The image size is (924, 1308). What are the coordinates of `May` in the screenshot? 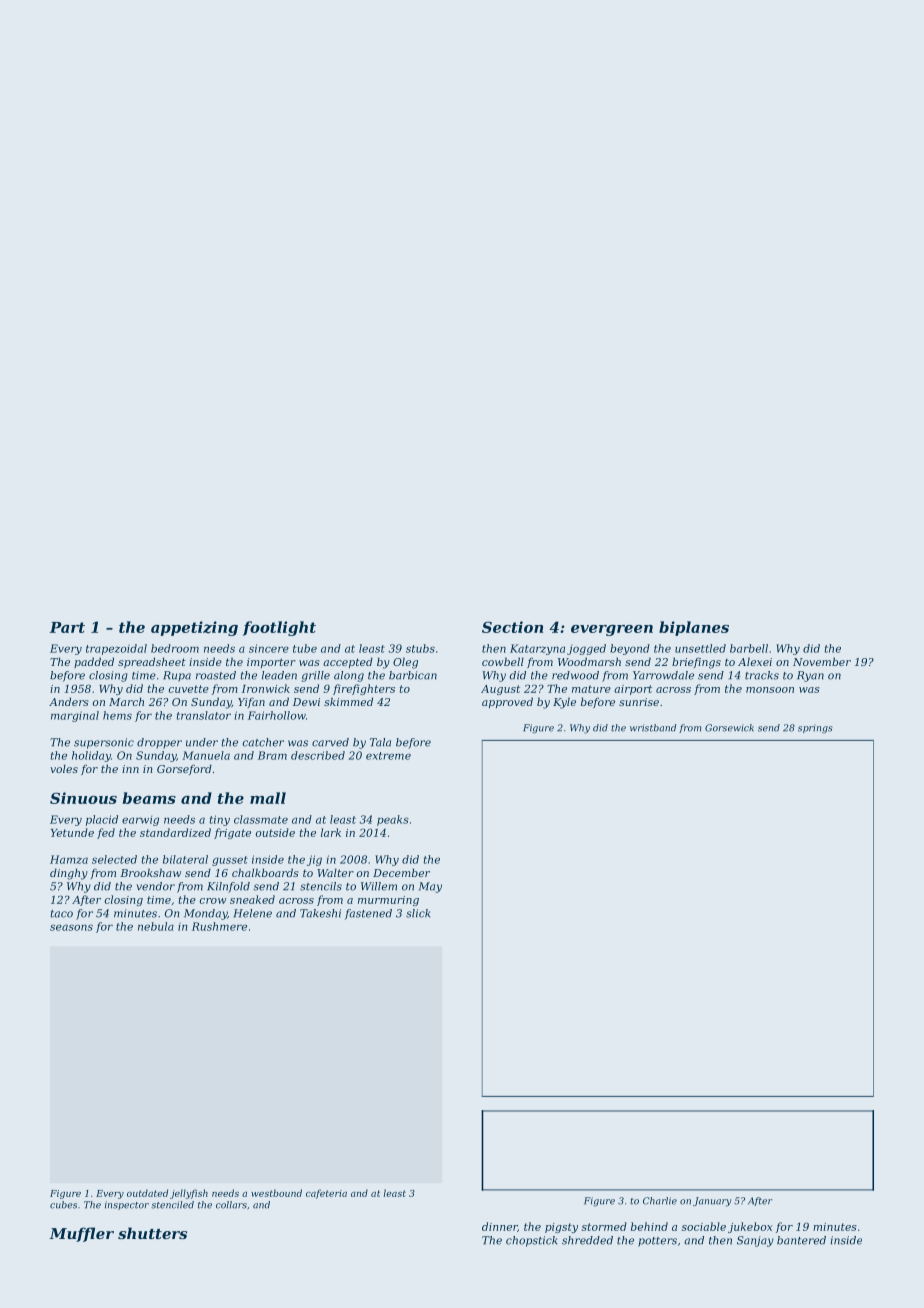 It's located at (430, 887).
